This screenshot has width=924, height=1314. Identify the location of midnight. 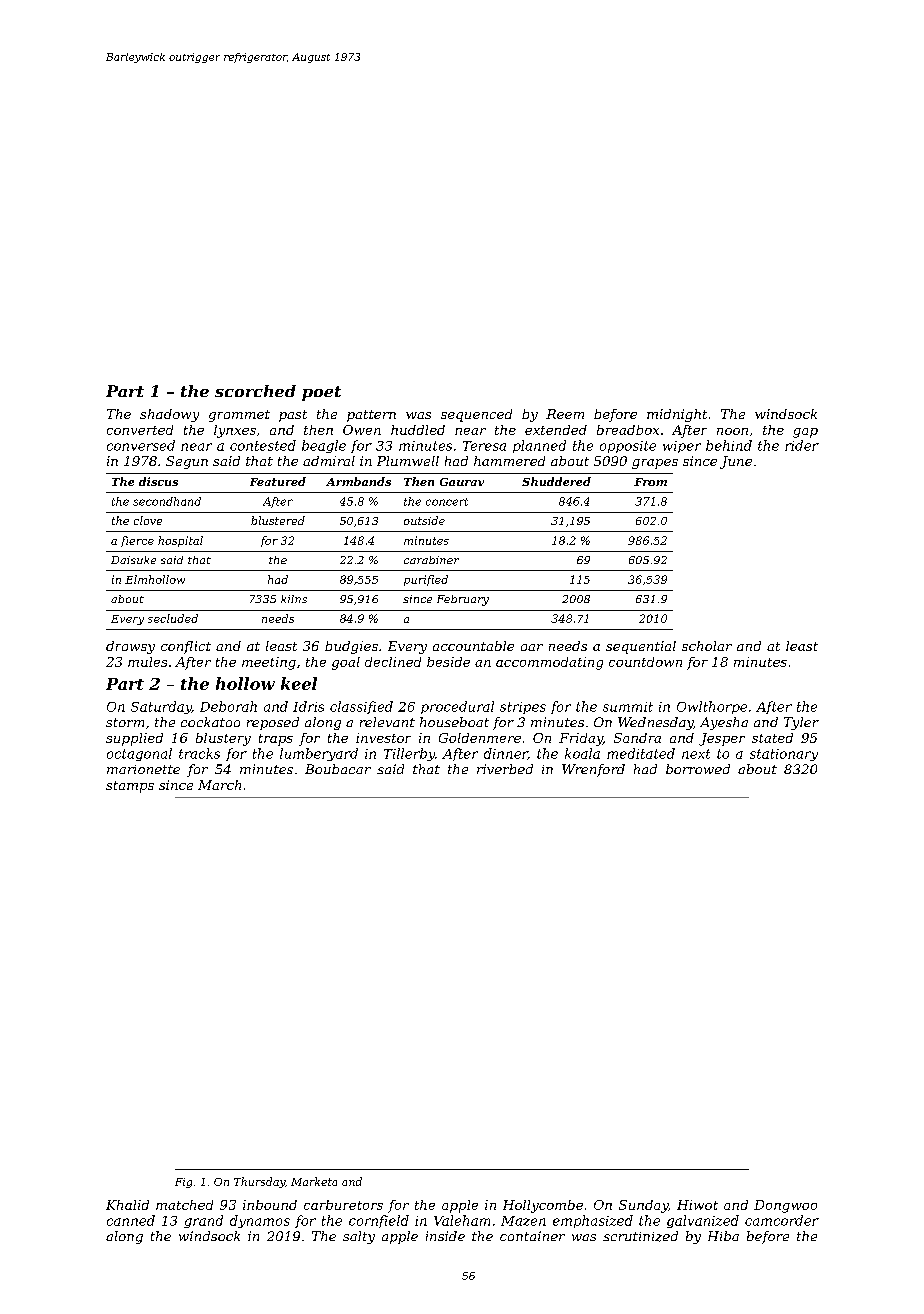
(677, 415).
